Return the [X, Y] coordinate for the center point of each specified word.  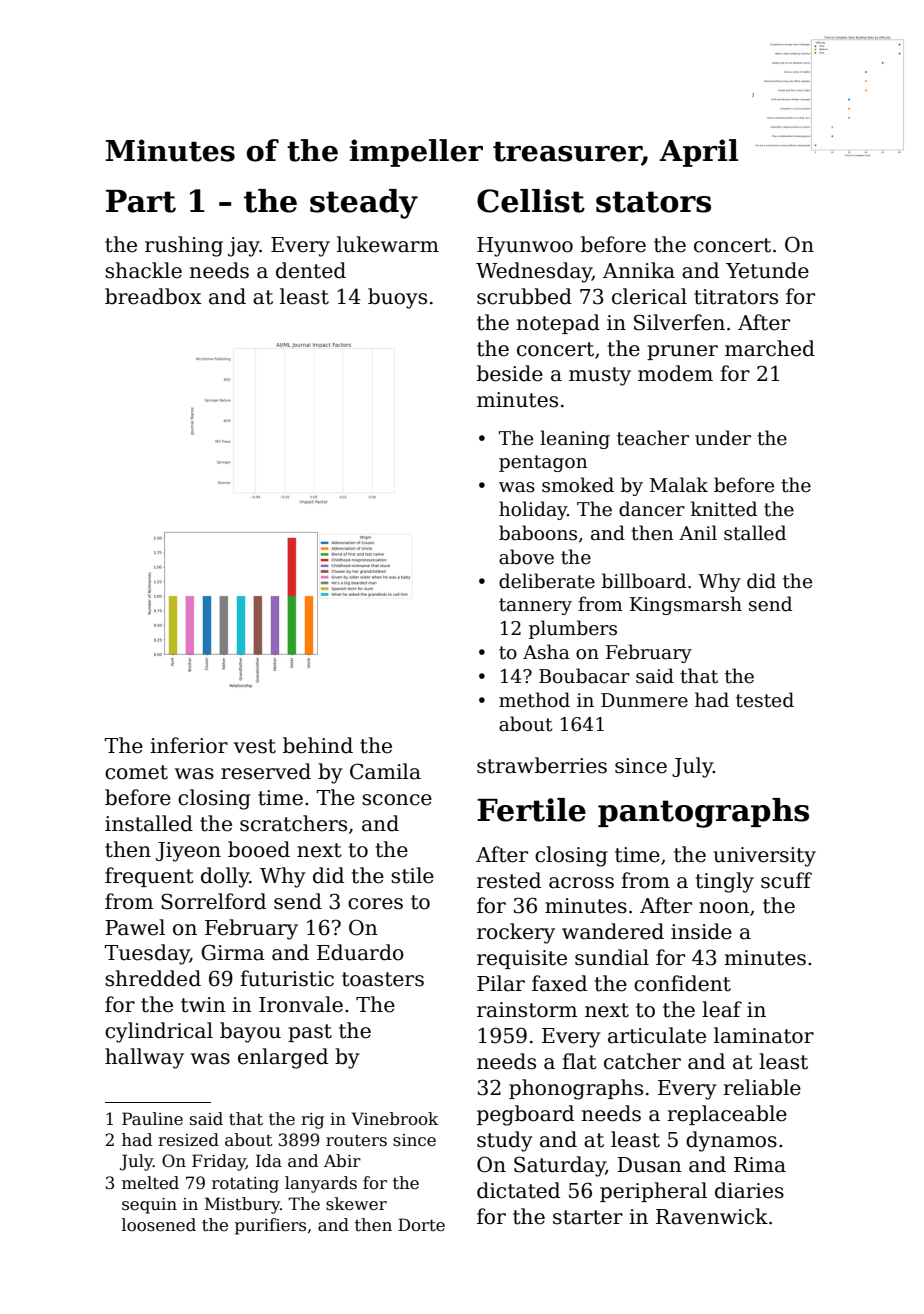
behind [318, 745]
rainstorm [527, 1010]
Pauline [152, 1119]
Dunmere [644, 700]
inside [701, 931]
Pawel [135, 927]
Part [141, 201]
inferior [189, 745]
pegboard [525, 1115]
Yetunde [767, 270]
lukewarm [388, 244]
